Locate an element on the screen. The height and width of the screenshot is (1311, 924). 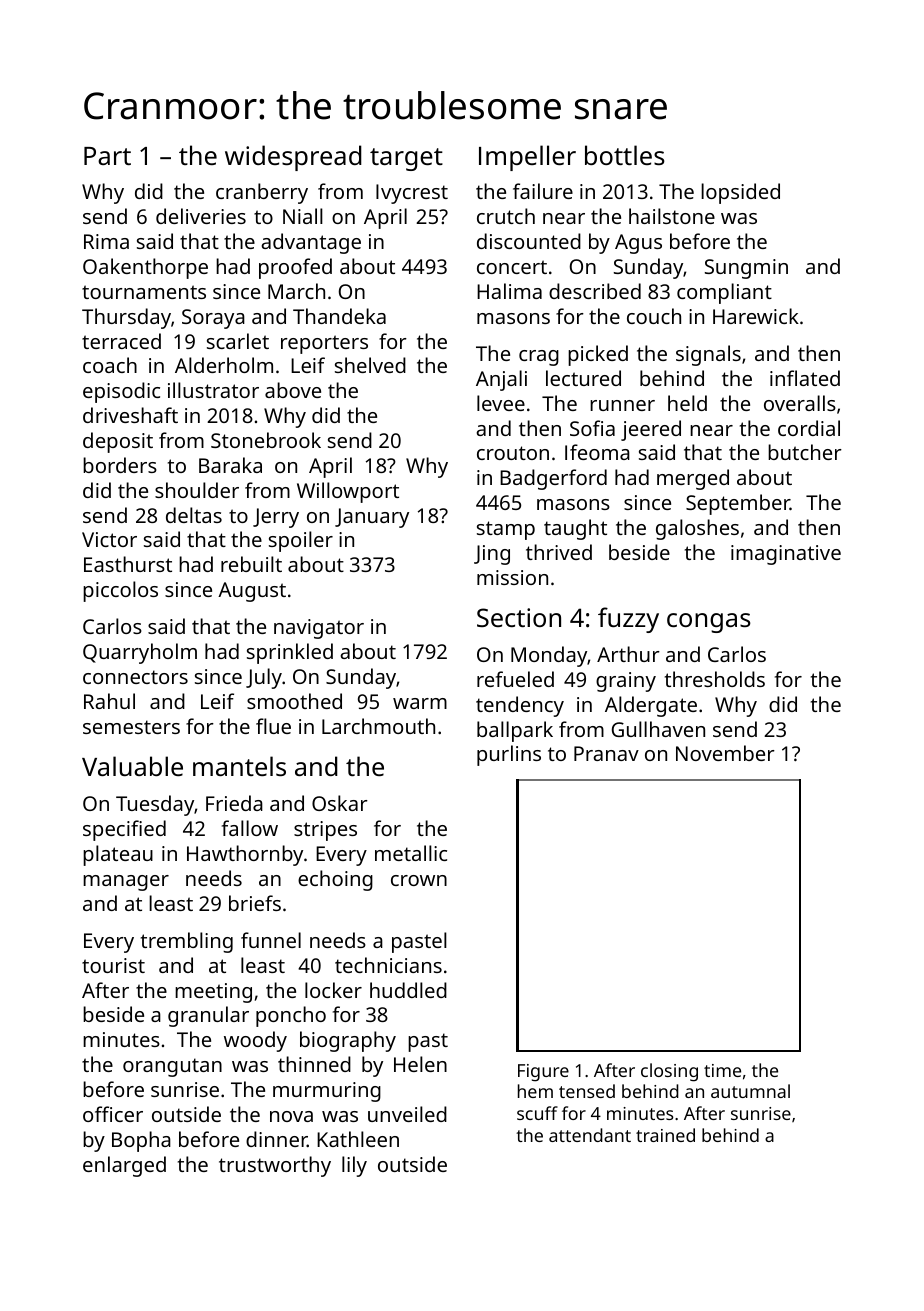
Sofia is located at coordinates (592, 428).
